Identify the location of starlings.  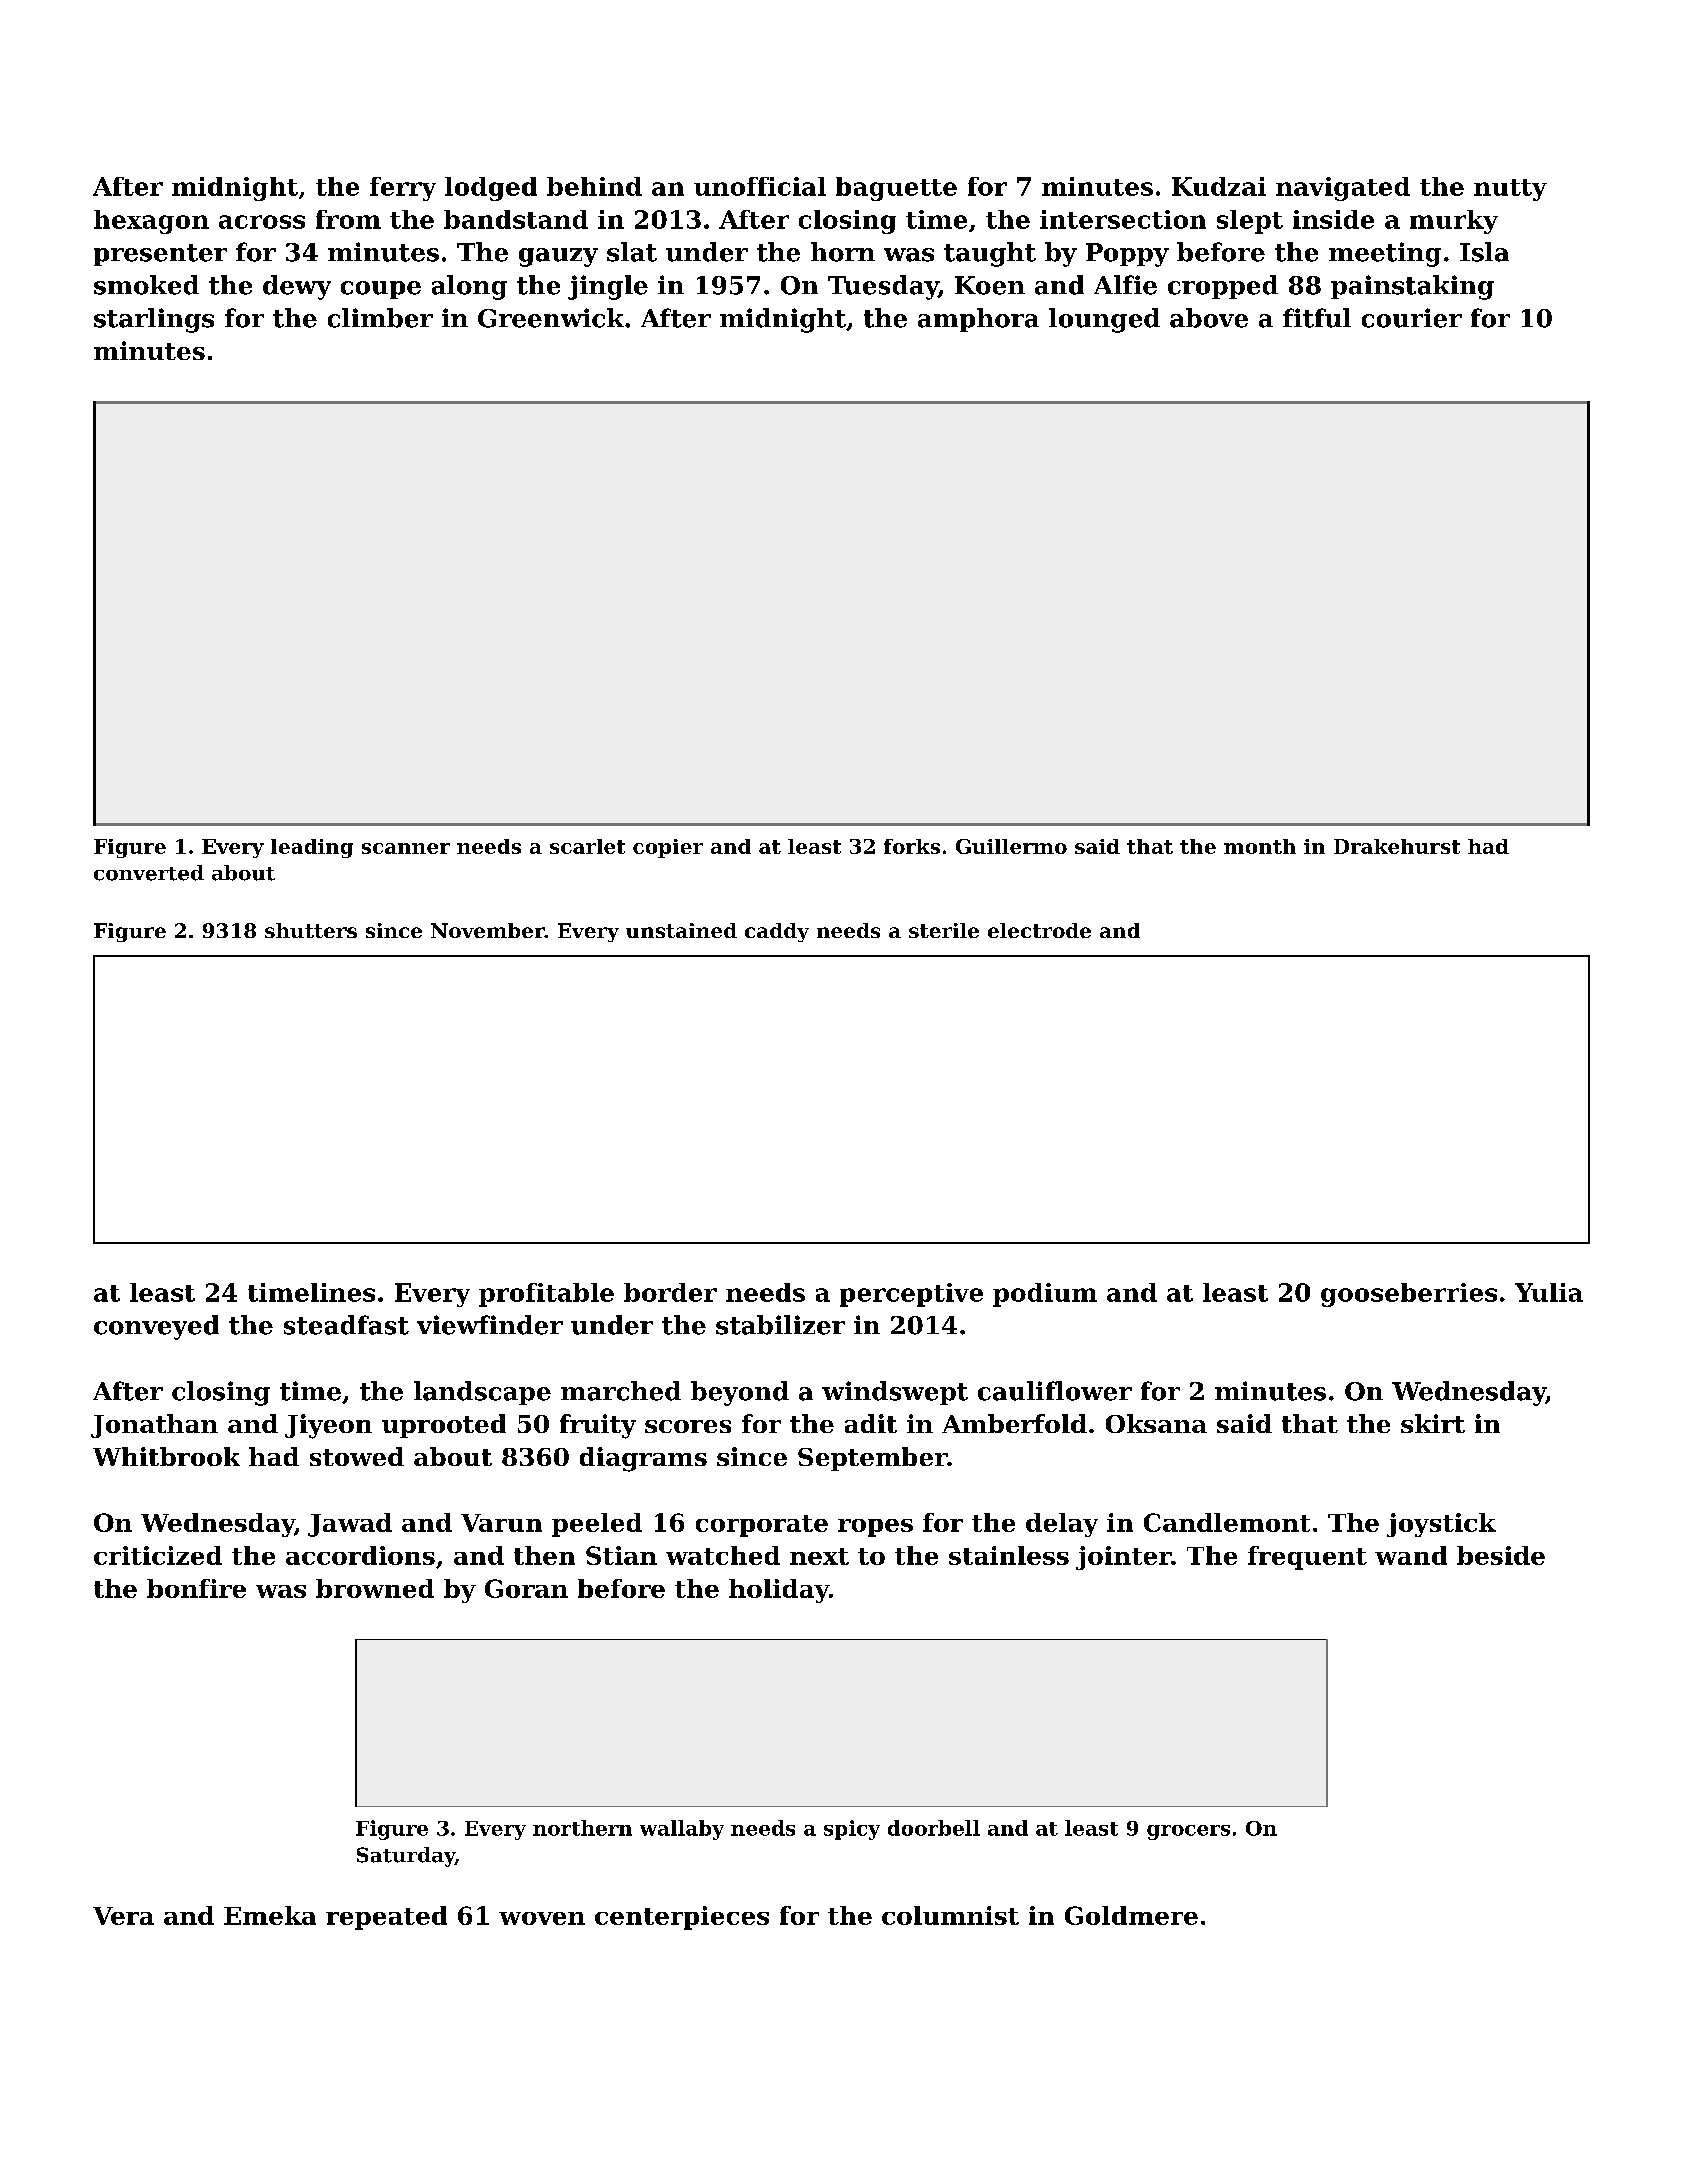
(154, 320).
